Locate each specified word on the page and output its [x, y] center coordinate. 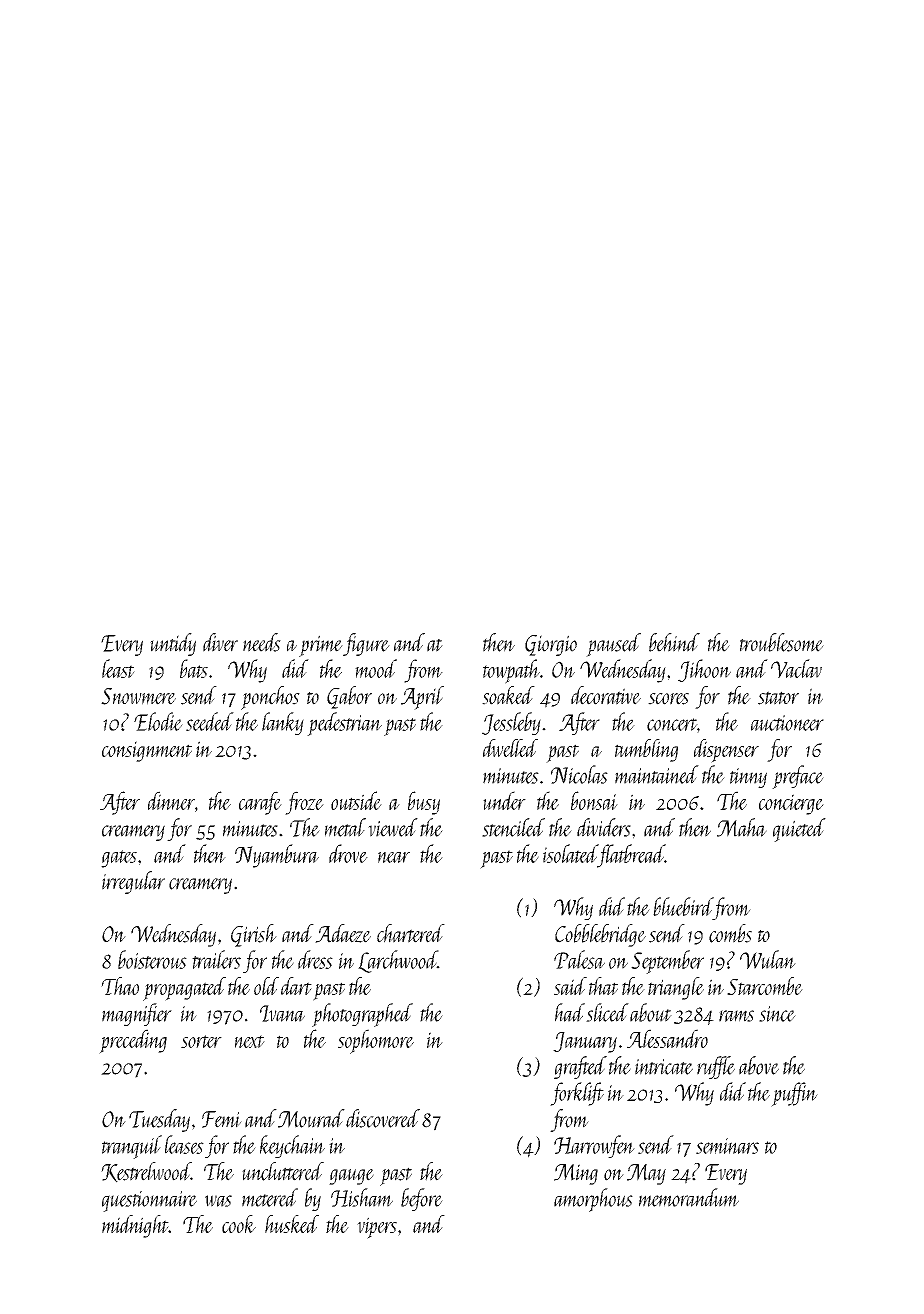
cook [239, 1224]
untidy [173, 644]
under [504, 800]
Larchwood [398, 961]
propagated [184, 989]
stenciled [513, 827]
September [667, 962]
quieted [799, 830]
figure [366, 644]
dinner [171, 800]
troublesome [782, 642]
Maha [742, 827]
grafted [580, 1067]
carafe [260, 803]
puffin [794, 1094]
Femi [222, 1119]
